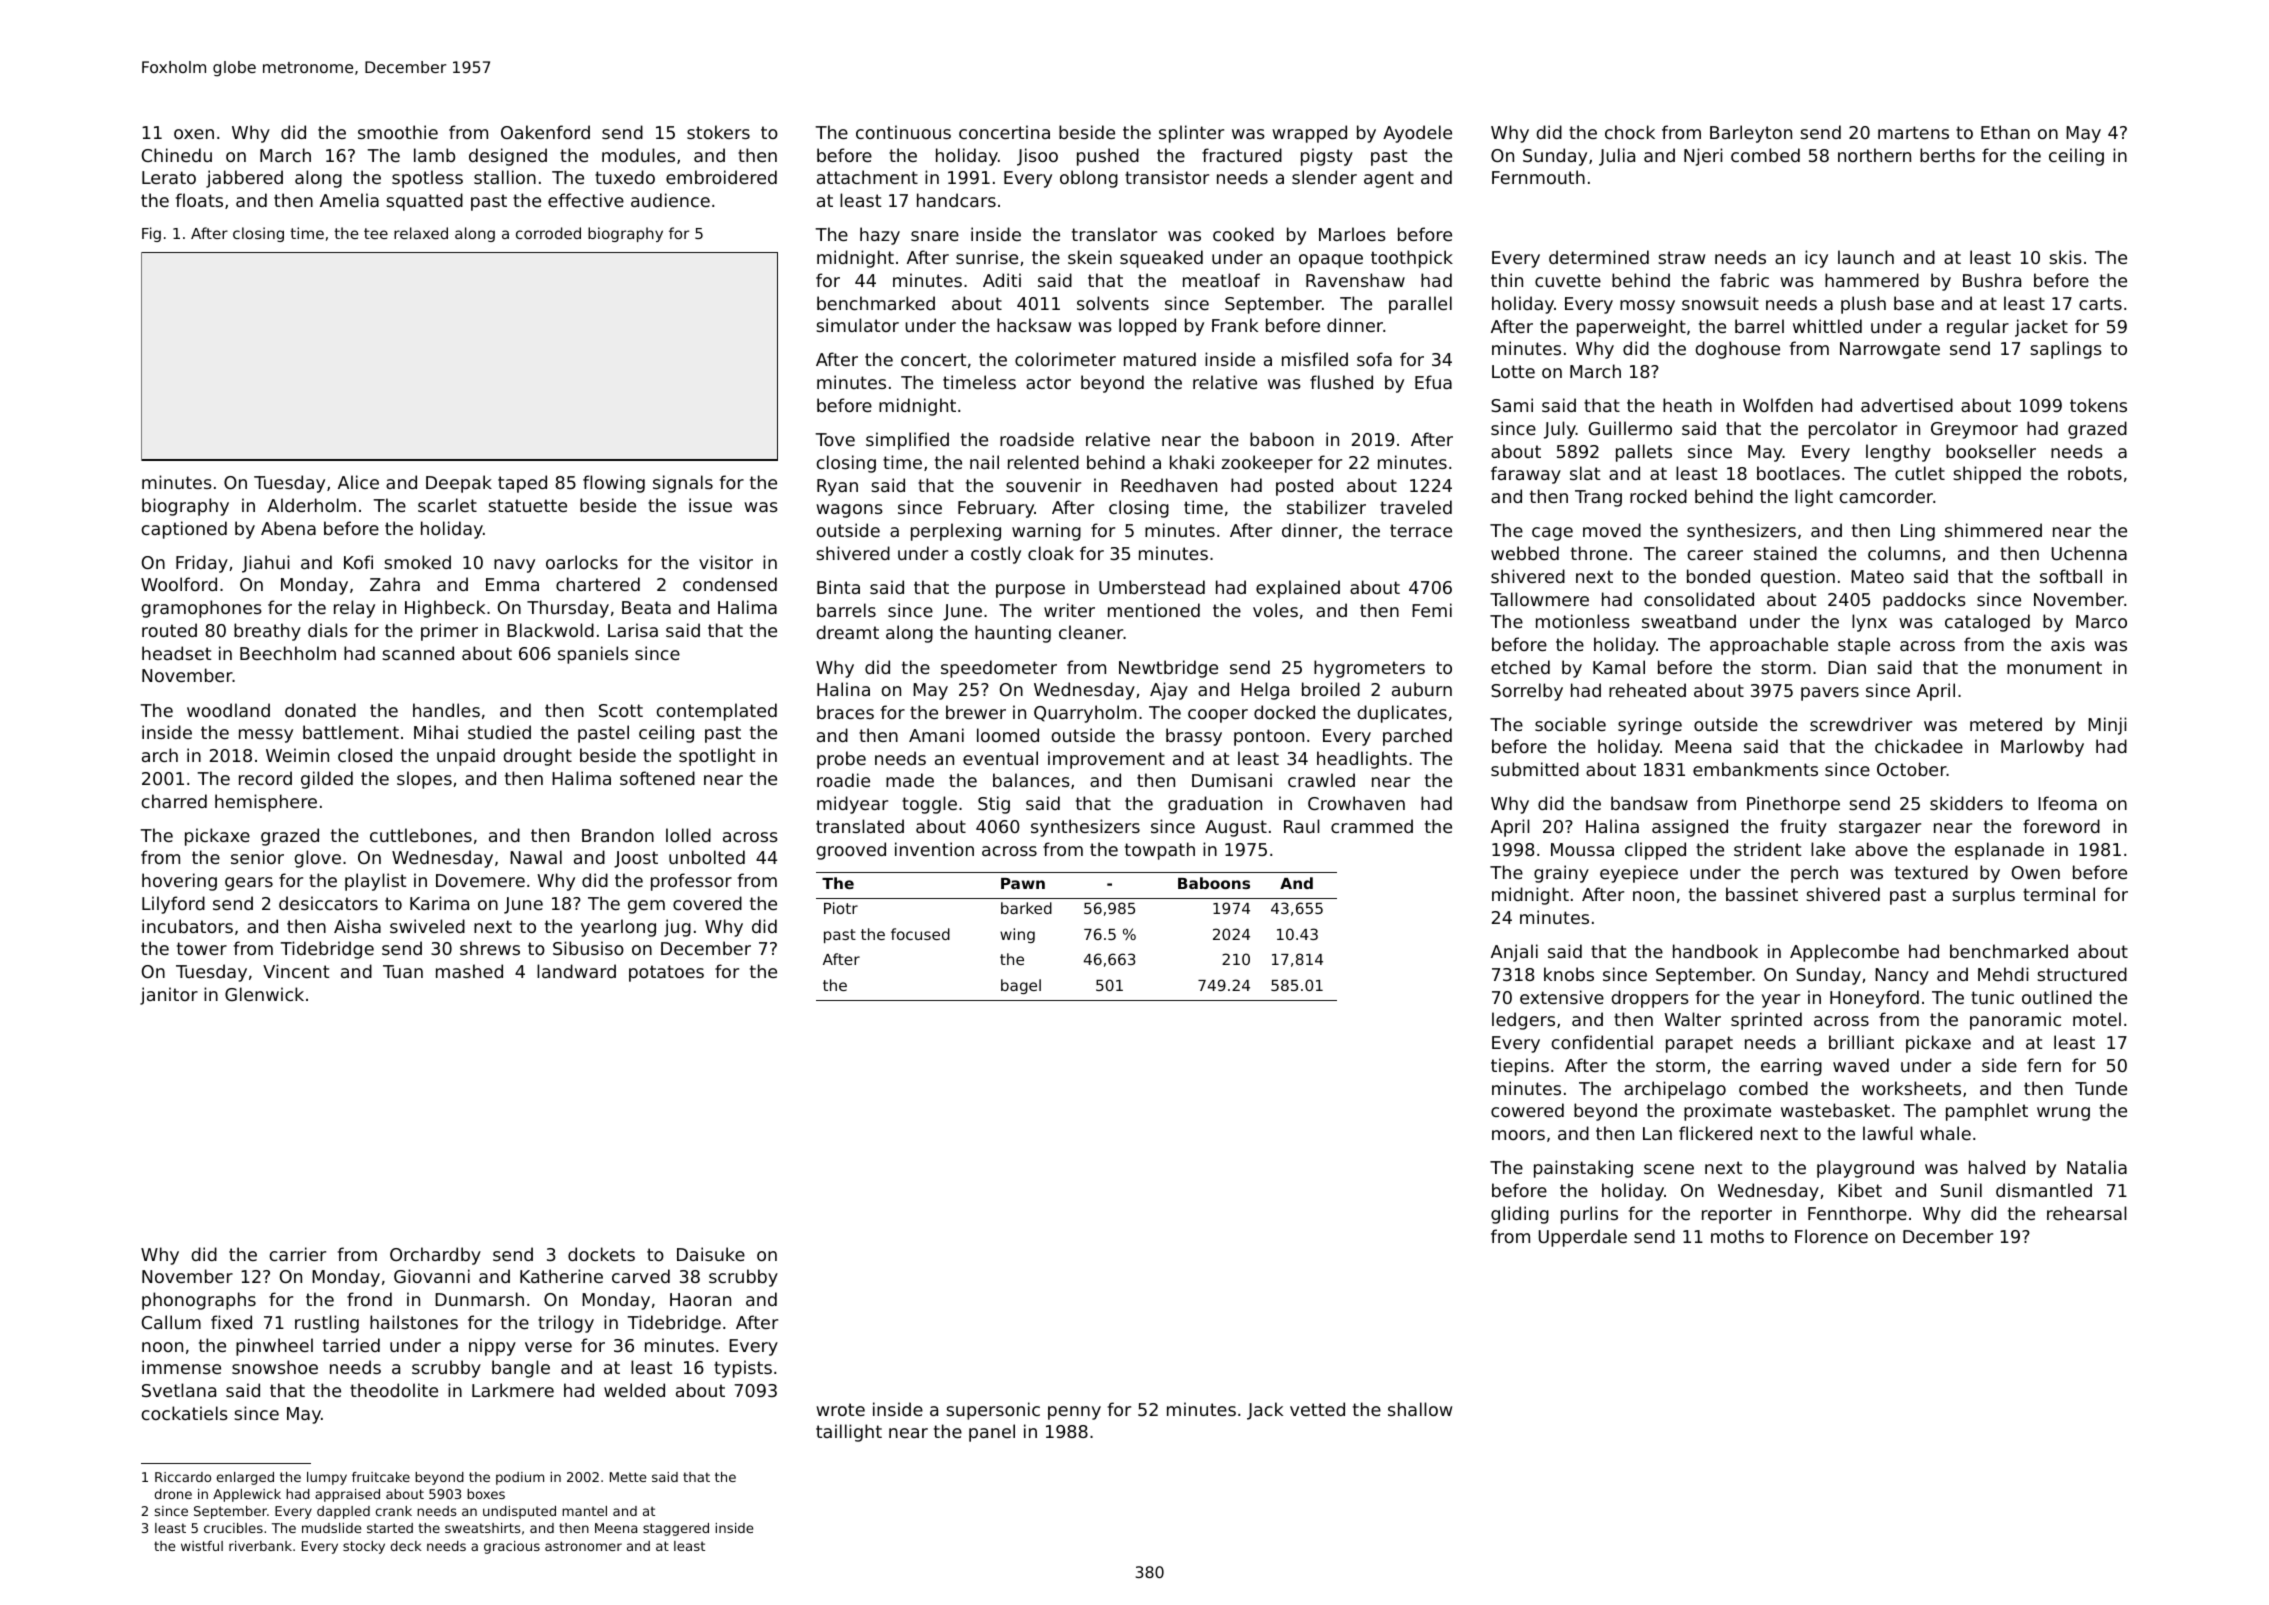  What do you see at coordinates (1298, 589) in the page?
I see `explained` at bounding box center [1298, 589].
